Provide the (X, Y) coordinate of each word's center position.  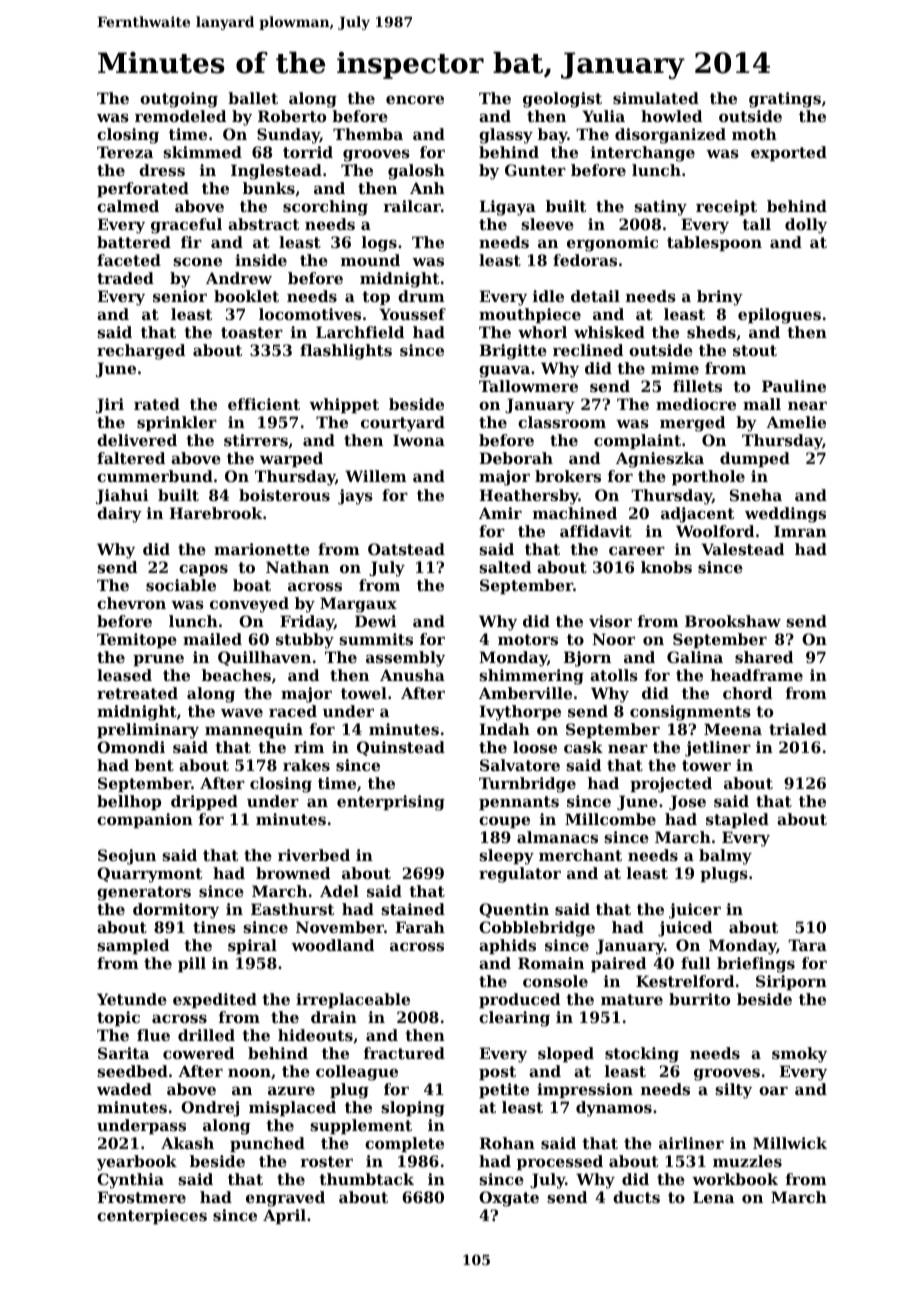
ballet (253, 98)
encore (415, 99)
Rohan (507, 1143)
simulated (656, 98)
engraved (285, 1199)
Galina (695, 657)
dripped (204, 802)
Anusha (412, 675)
